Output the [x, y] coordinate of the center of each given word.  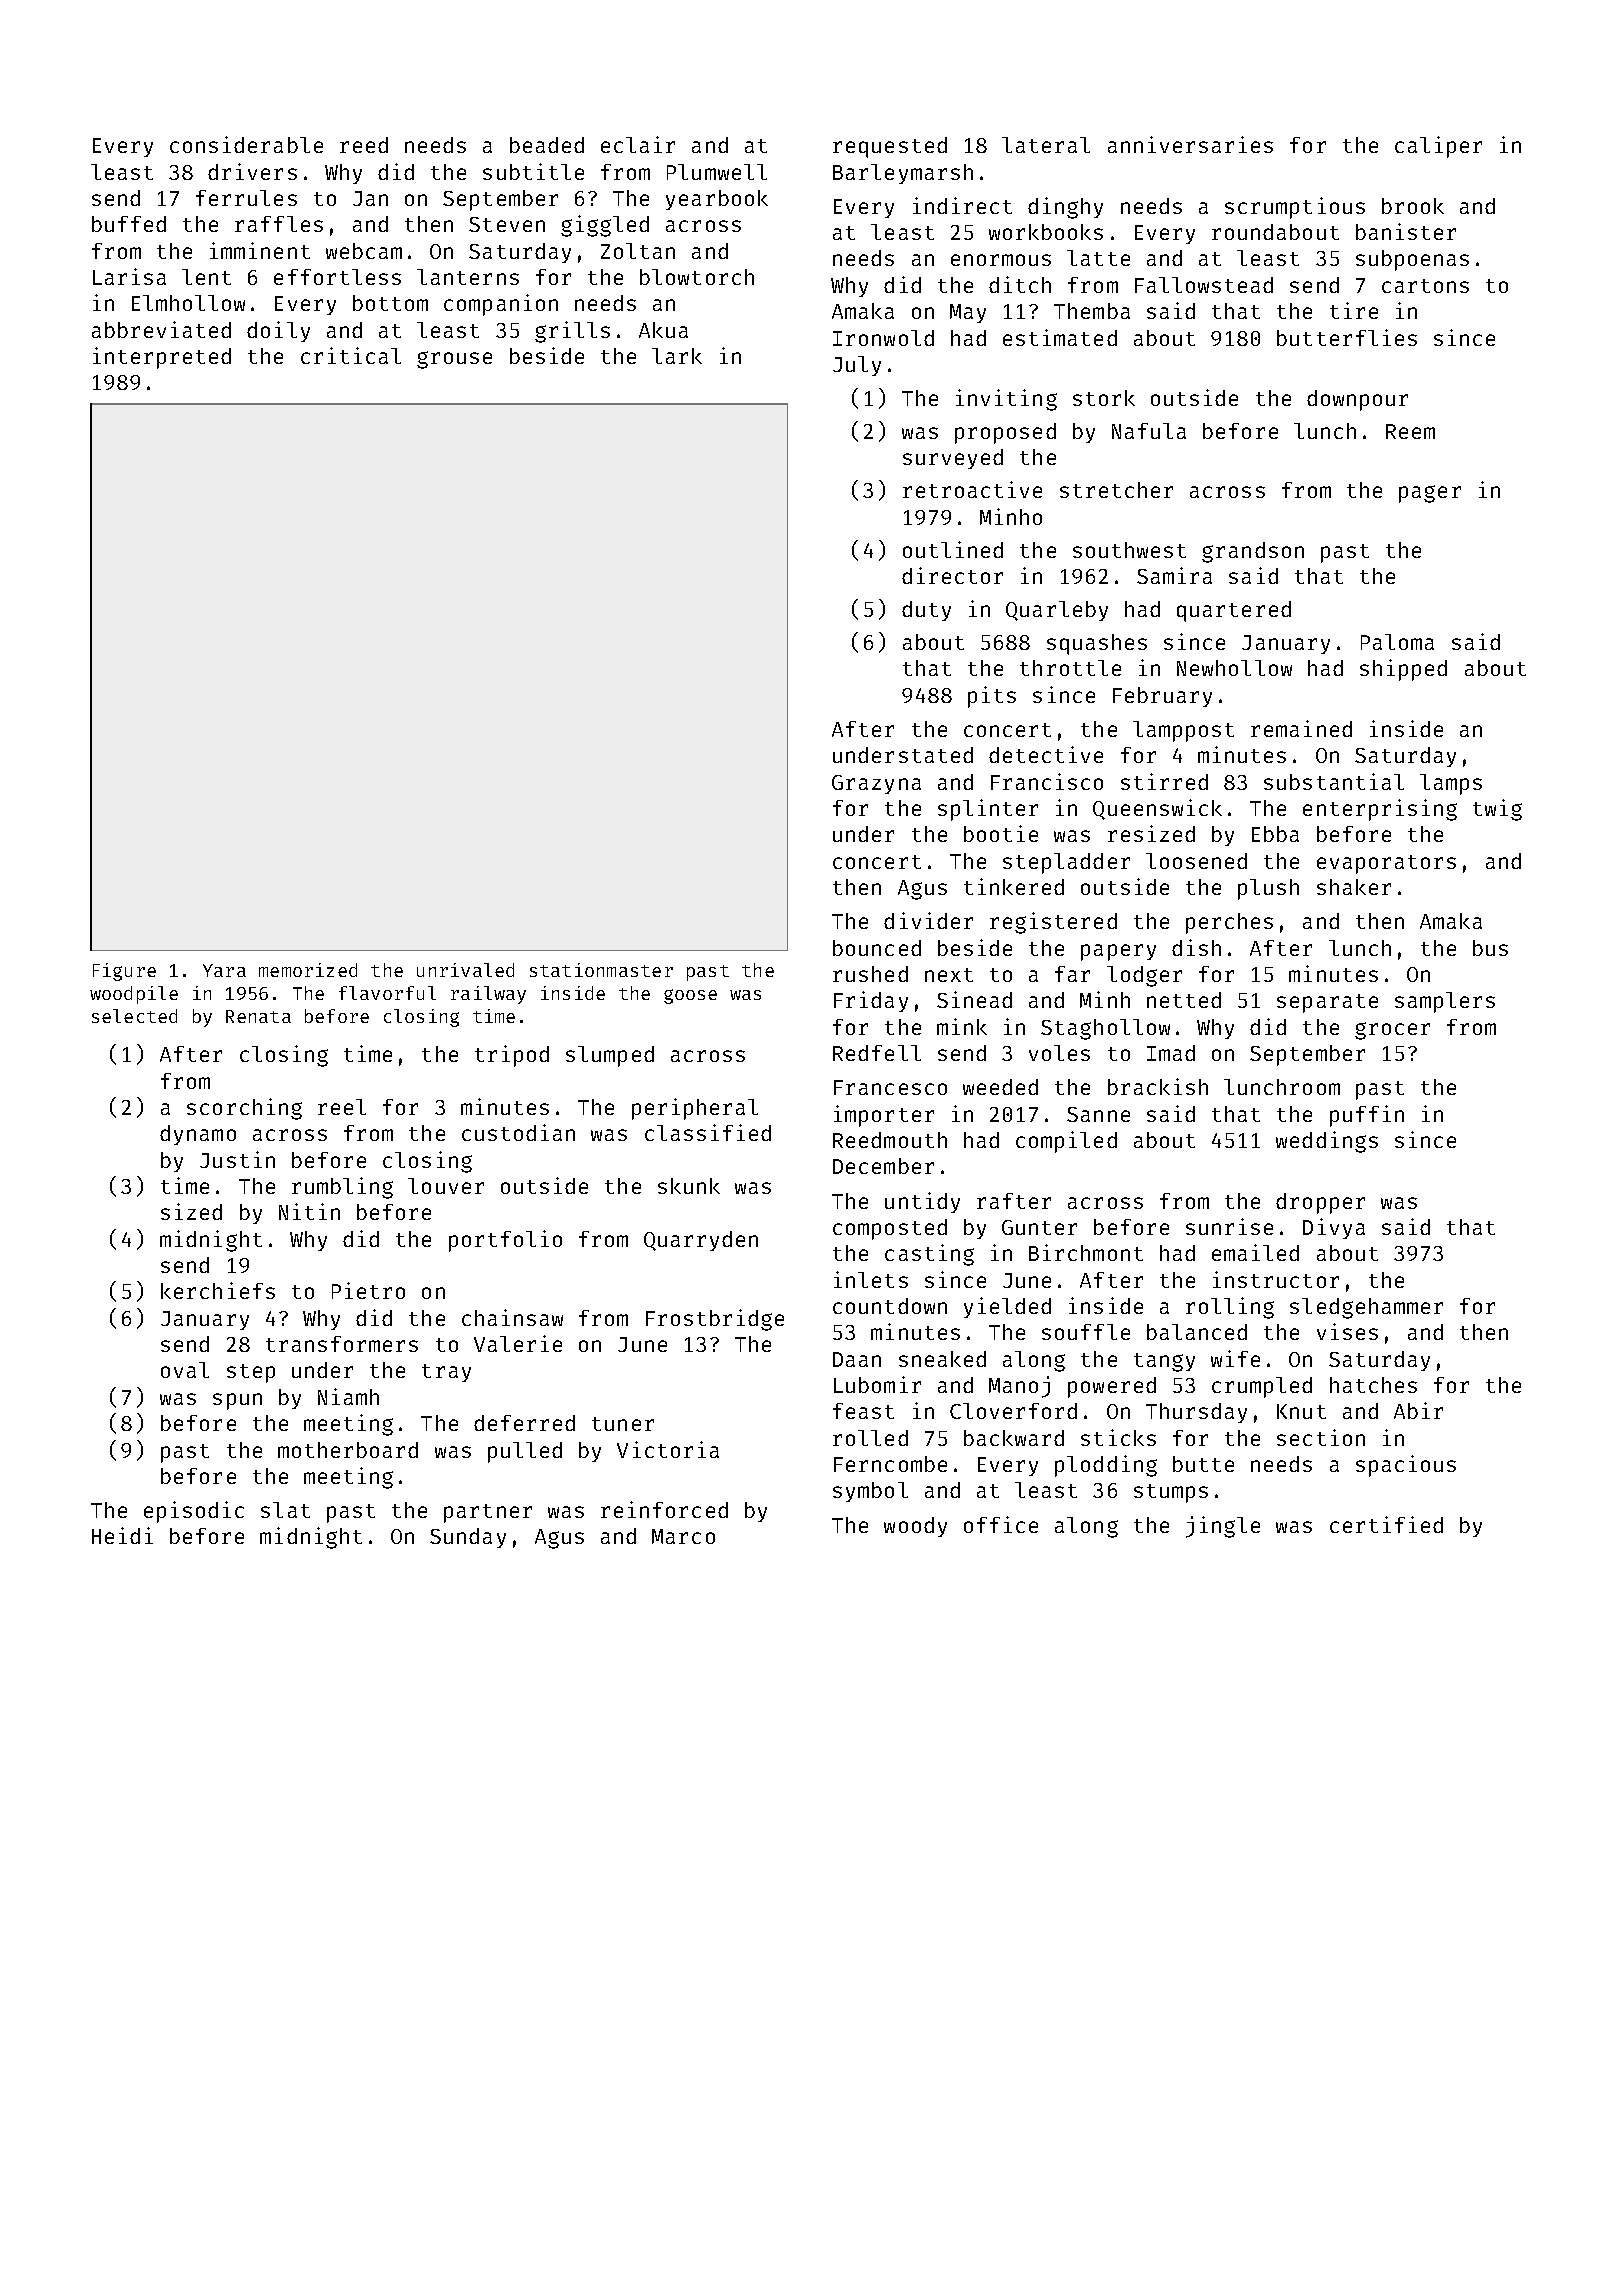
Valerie [518, 1343]
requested [890, 147]
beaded [547, 145]
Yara [224, 970]
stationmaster [601, 970]
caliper [1438, 147]
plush [1268, 889]
